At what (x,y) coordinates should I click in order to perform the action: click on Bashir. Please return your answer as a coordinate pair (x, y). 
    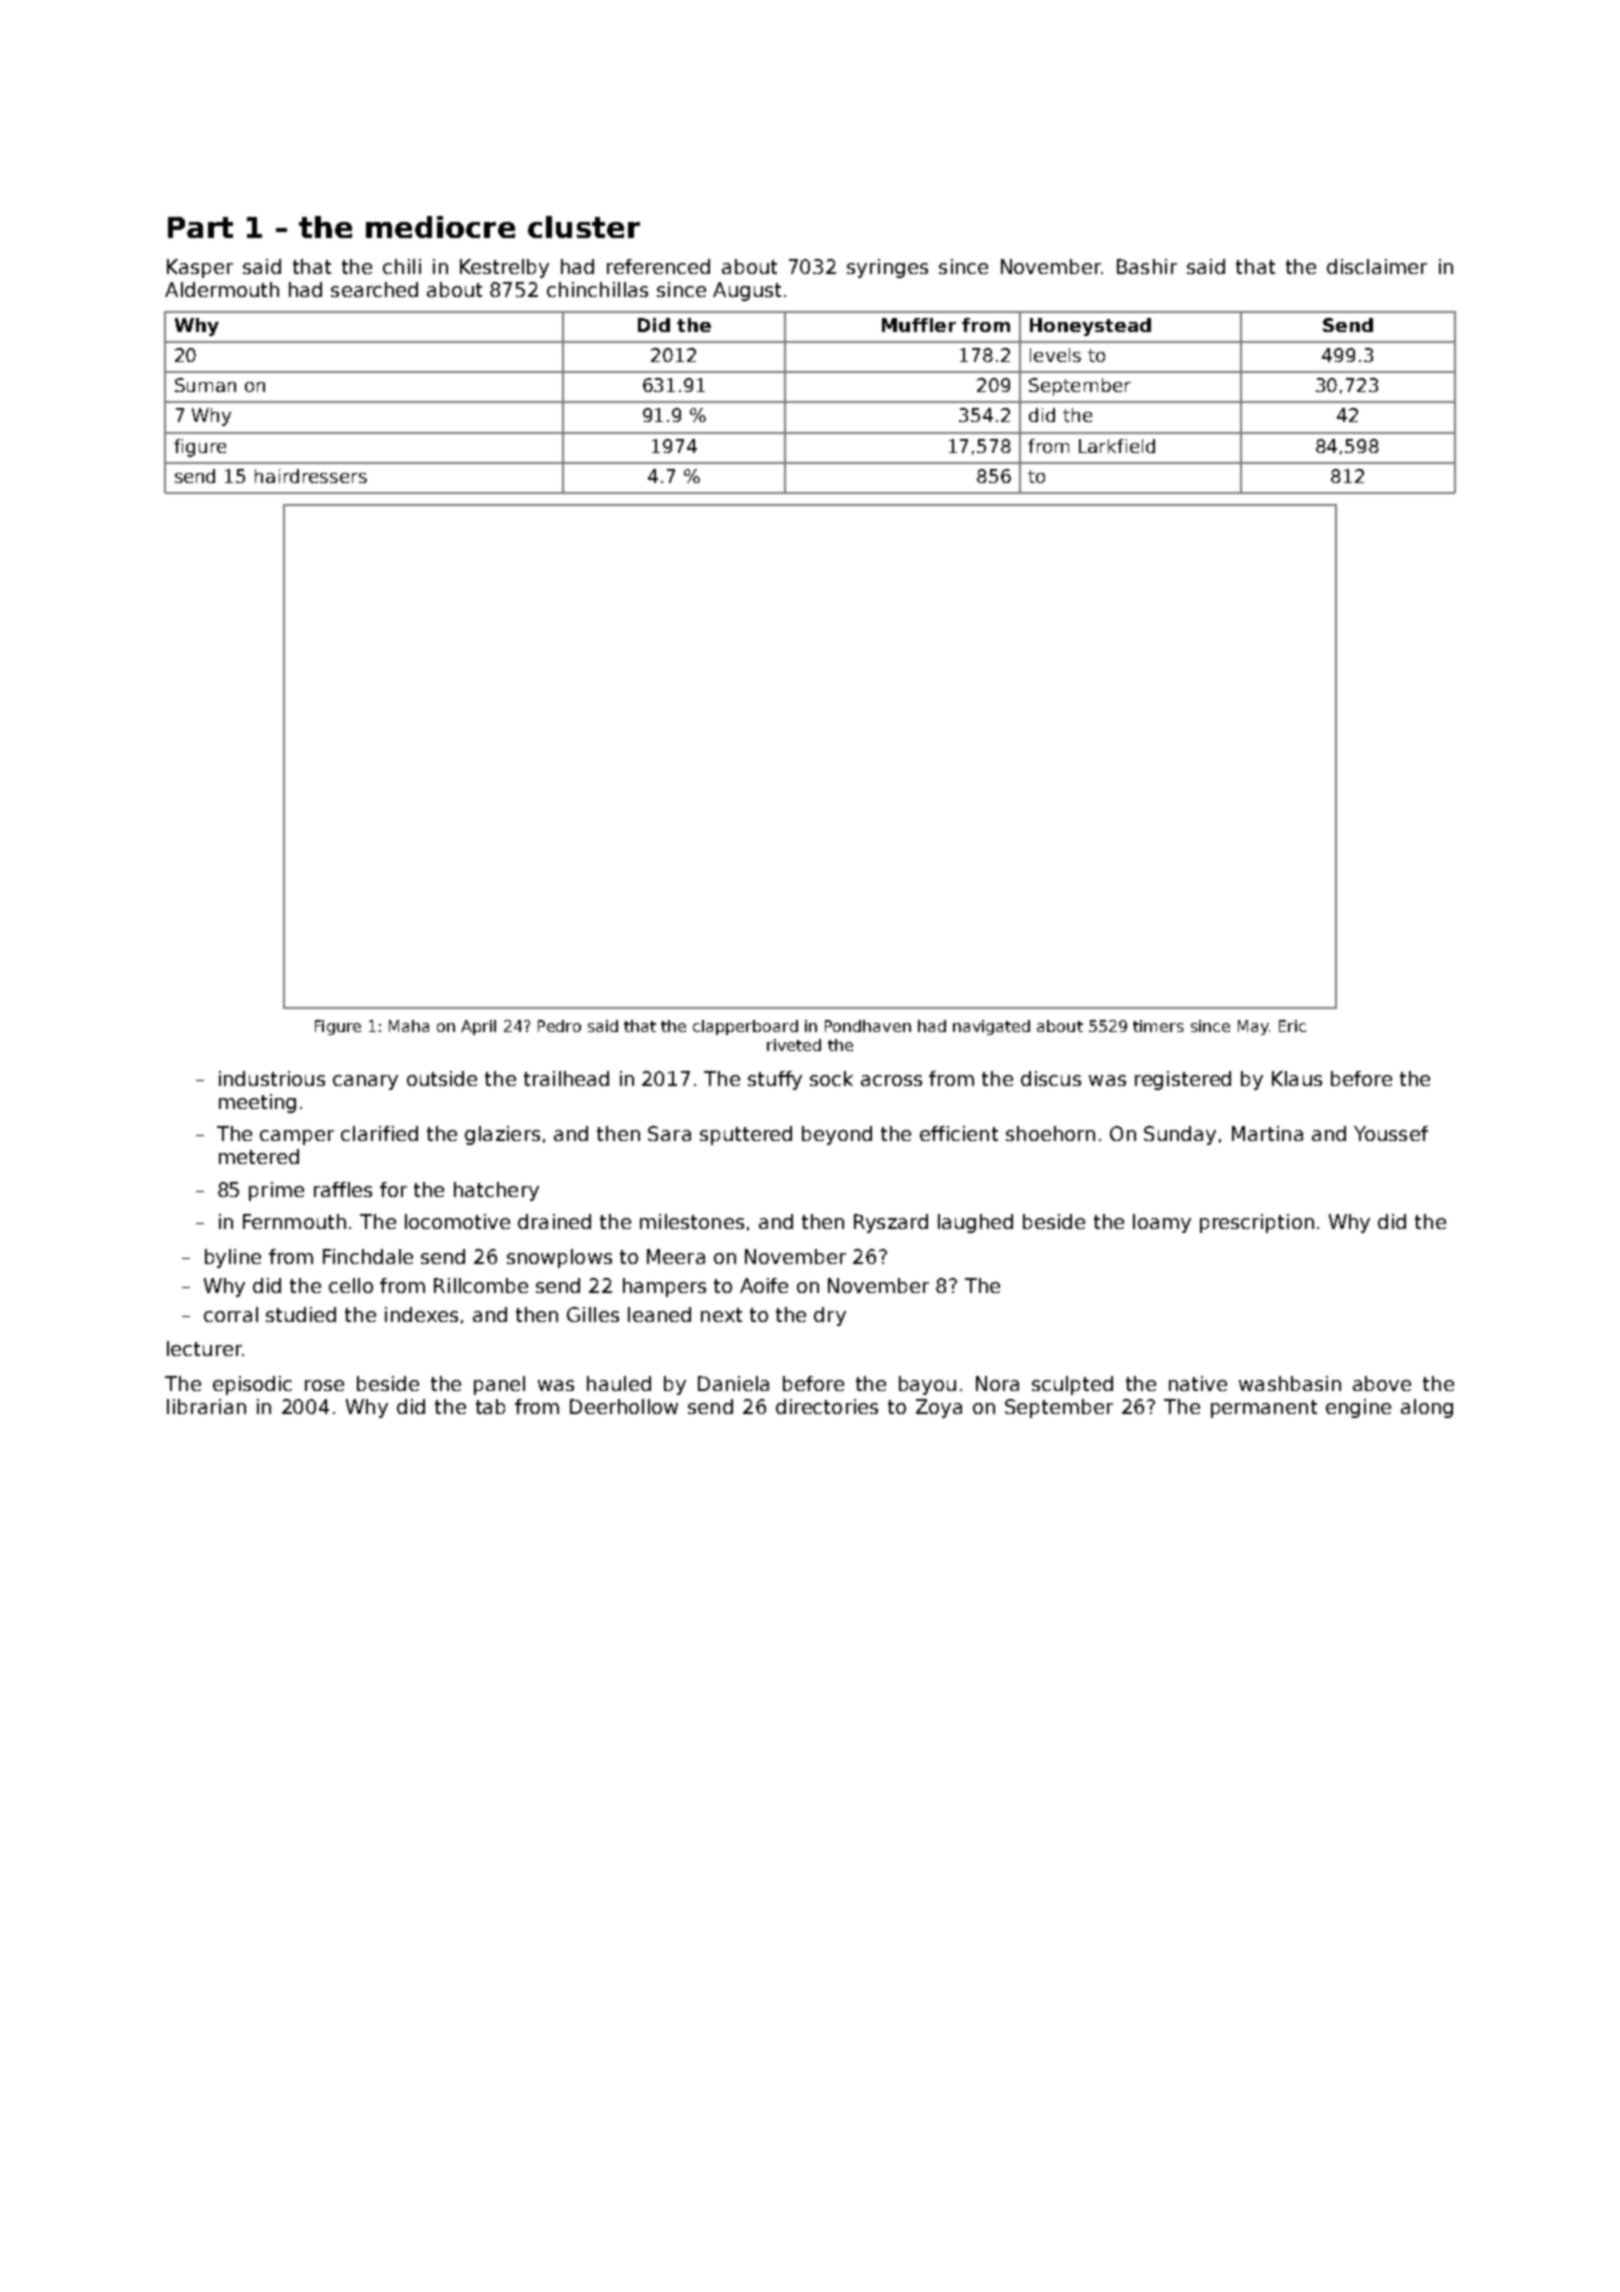
    Looking at the image, I should click on (1147, 266).
